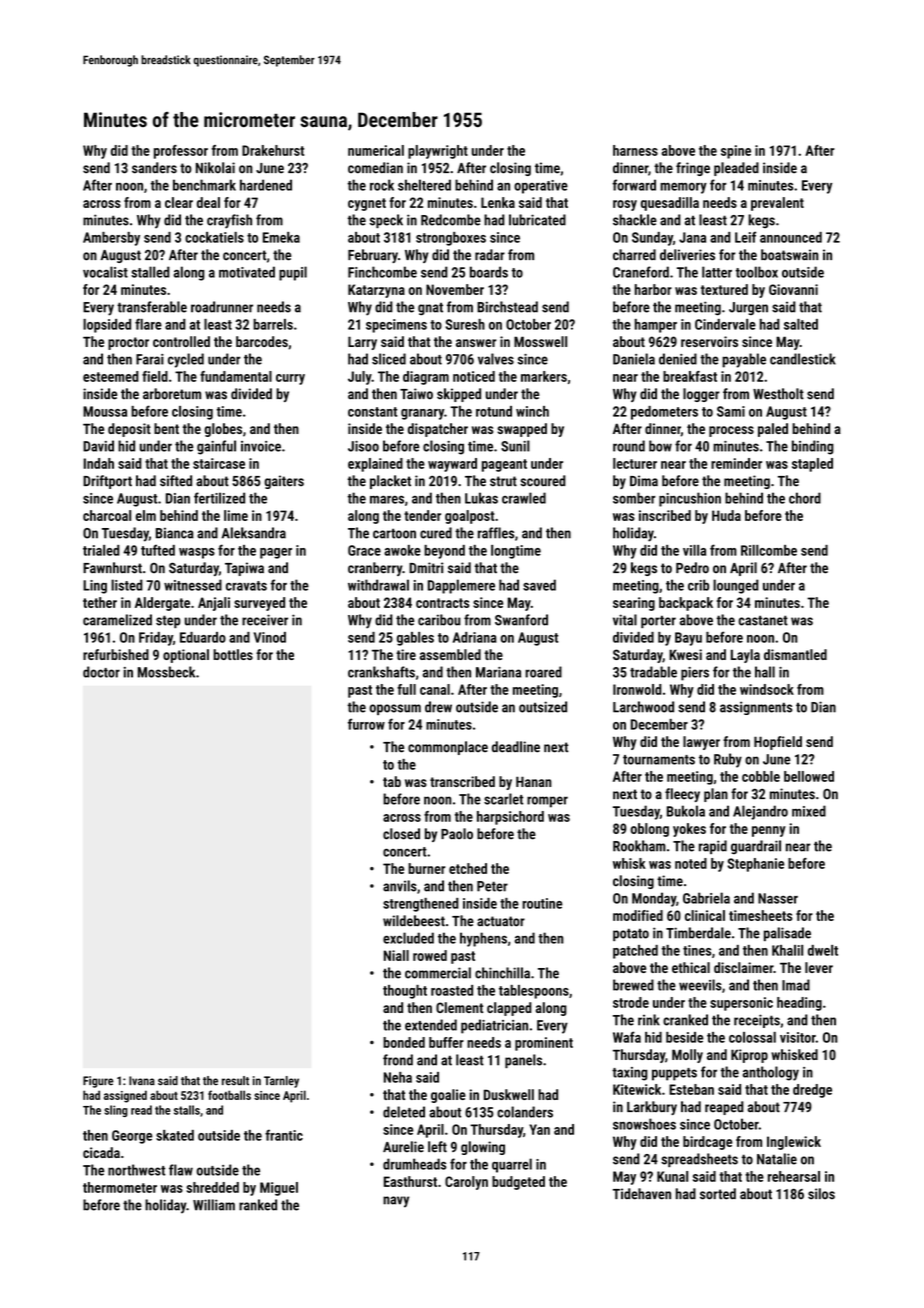 The width and height of the screenshot is (924, 1308). Describe the element at coordinates (438, 152) in the screenshot. I see `playwright` at that location.
